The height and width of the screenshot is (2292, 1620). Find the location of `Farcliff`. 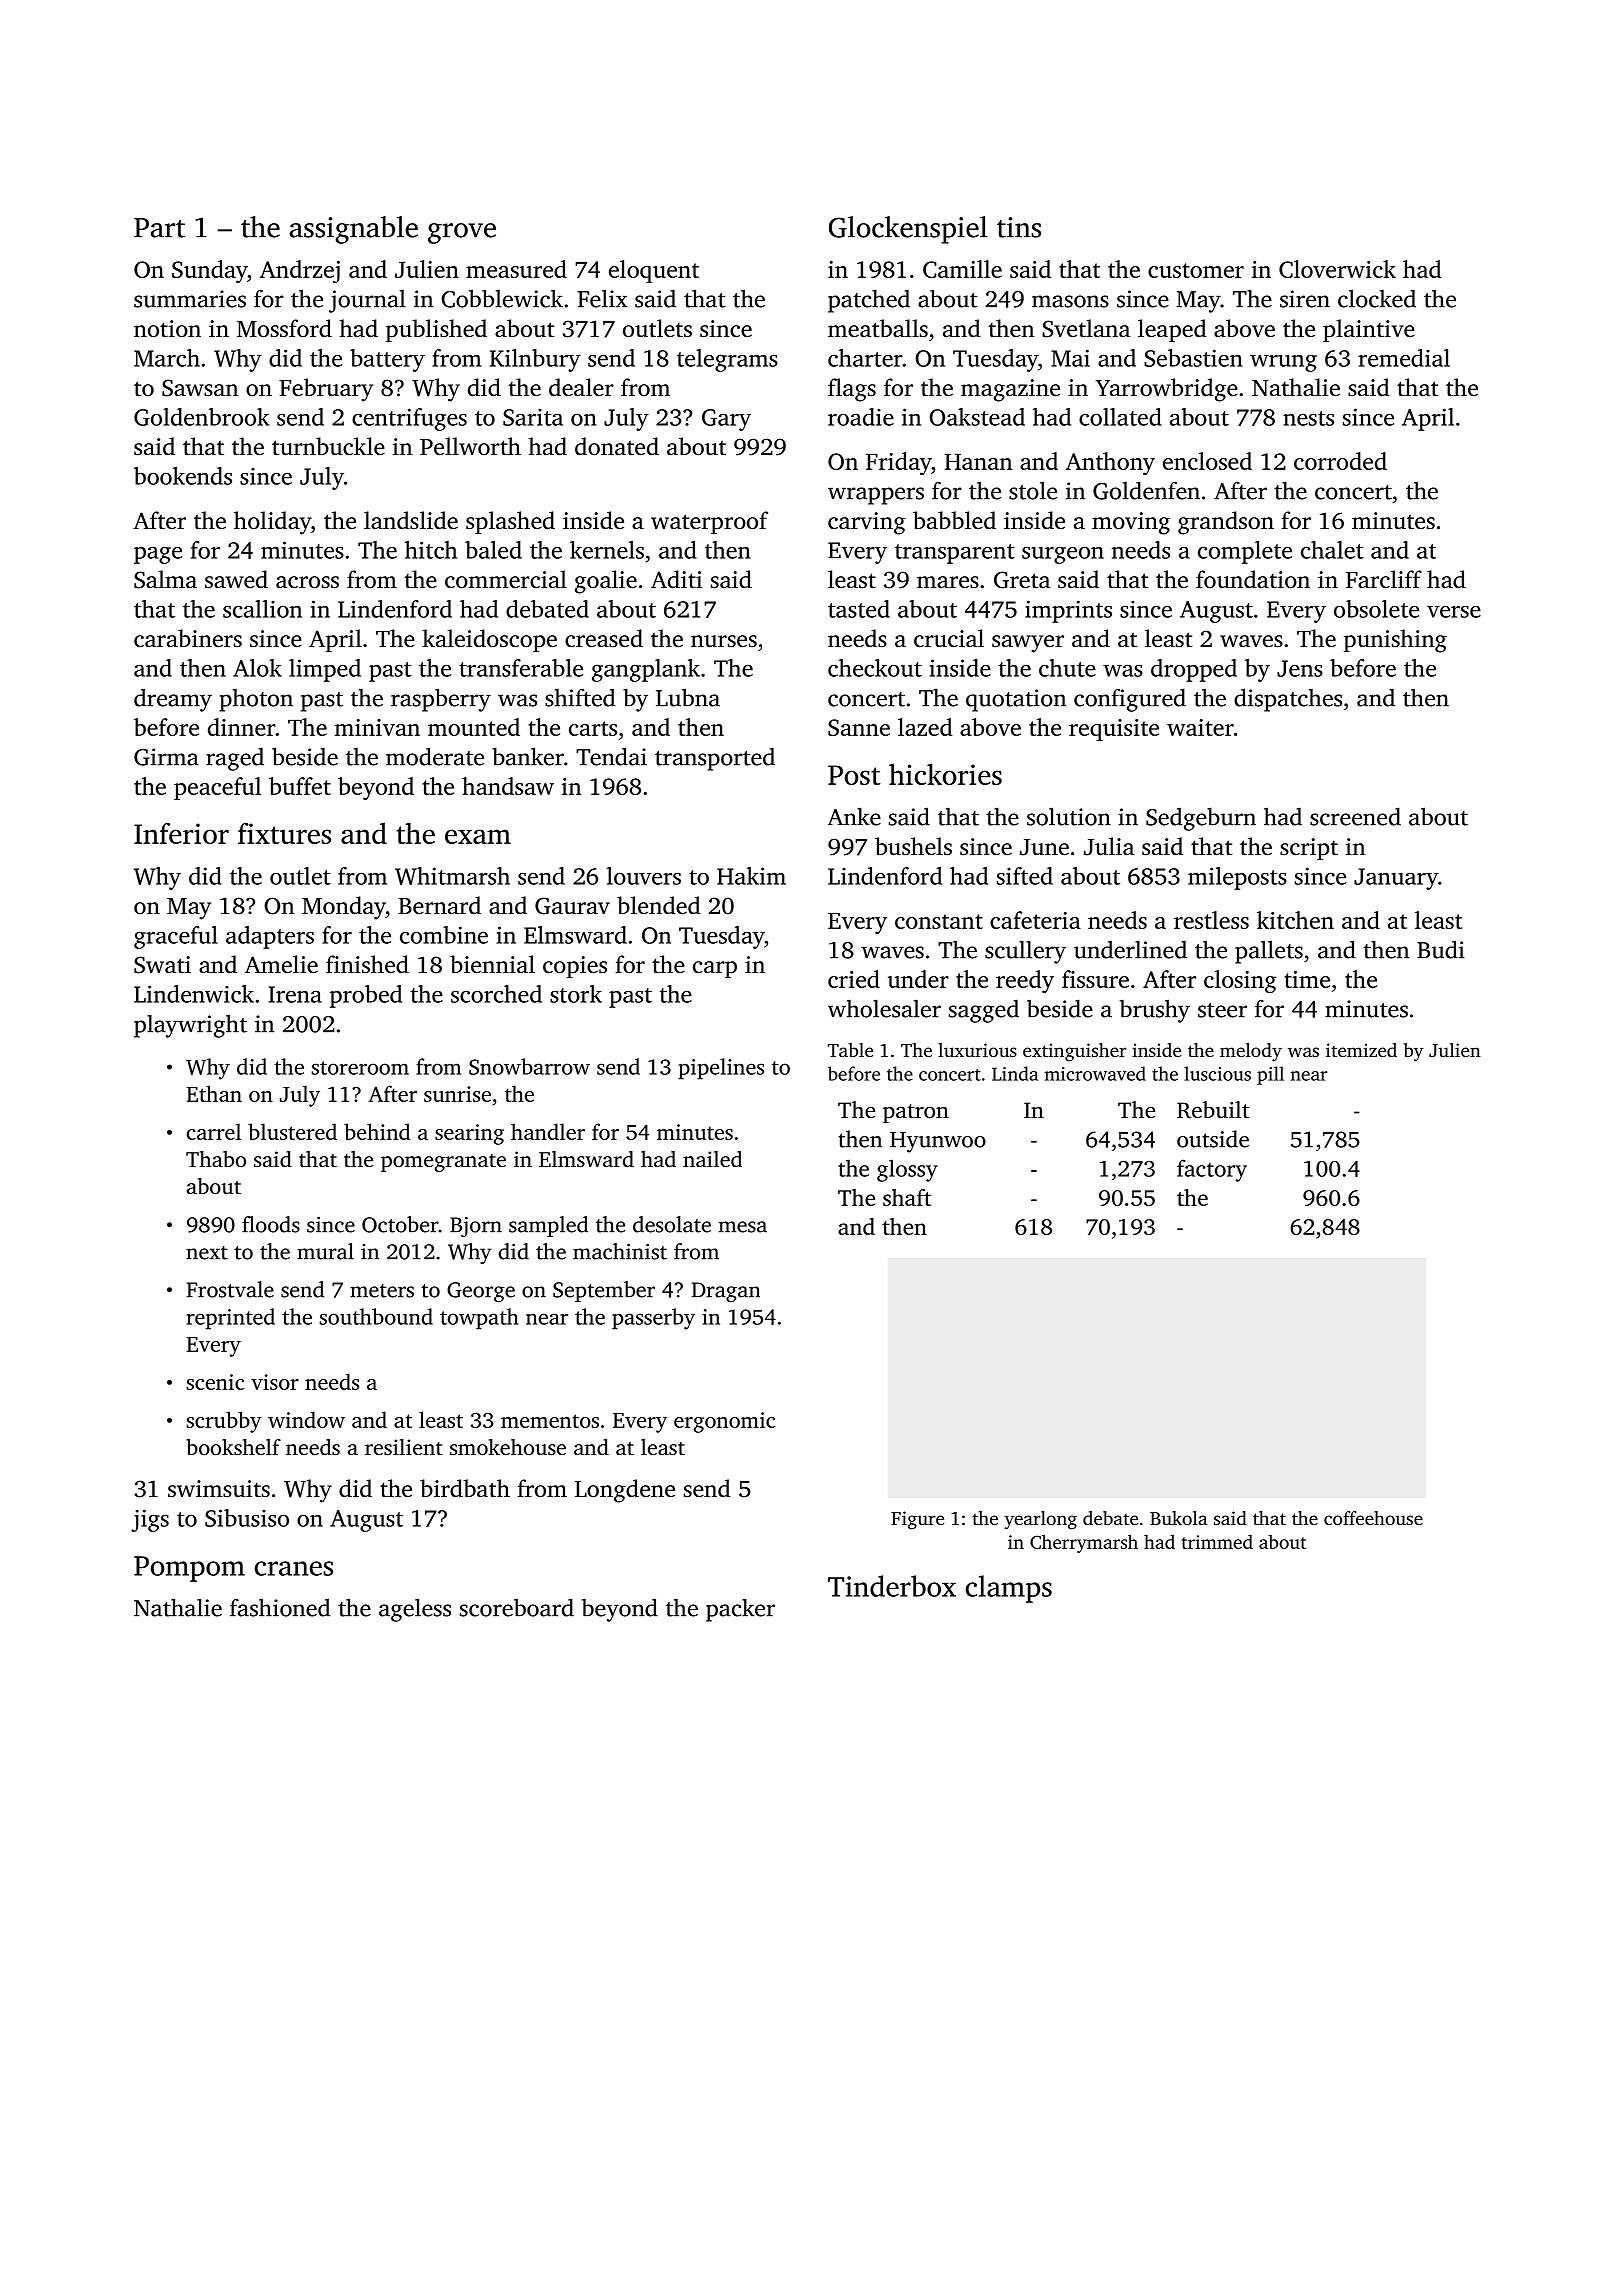

Farcliff is located at coordinates (1384, 579).
